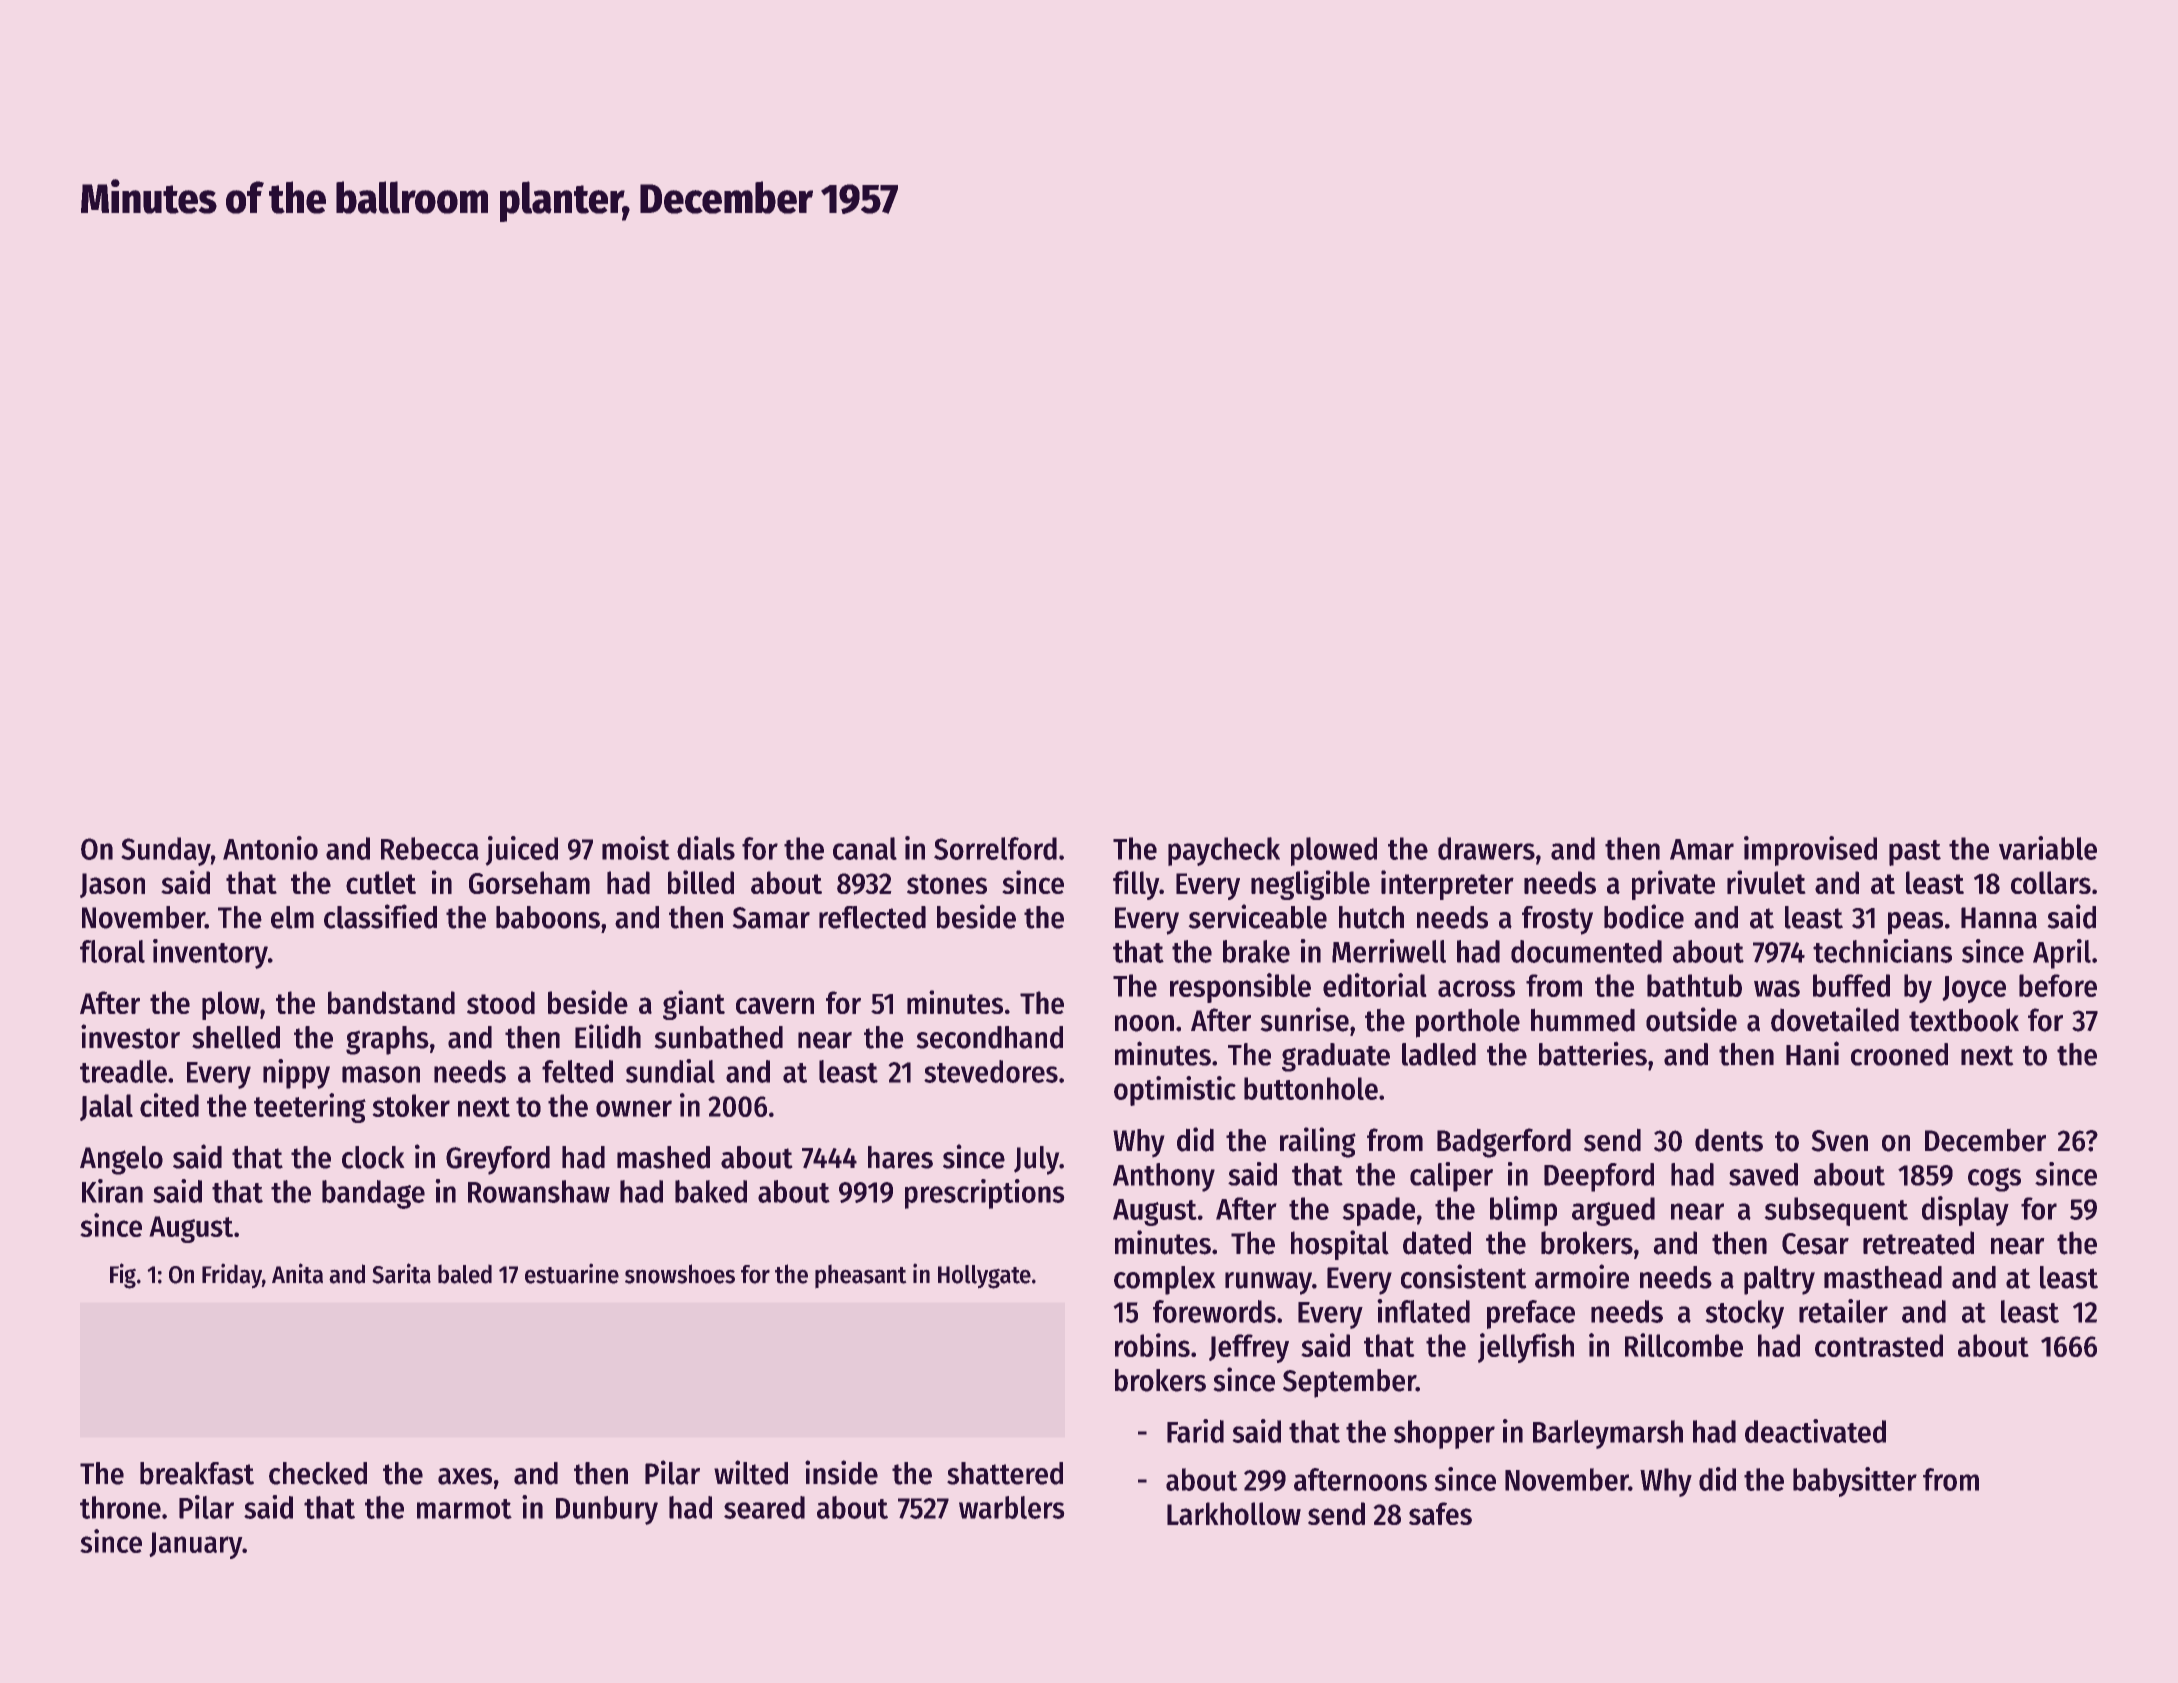 The image size is (2178, 1683). I want to click on drawers, so click(1486, 848).
